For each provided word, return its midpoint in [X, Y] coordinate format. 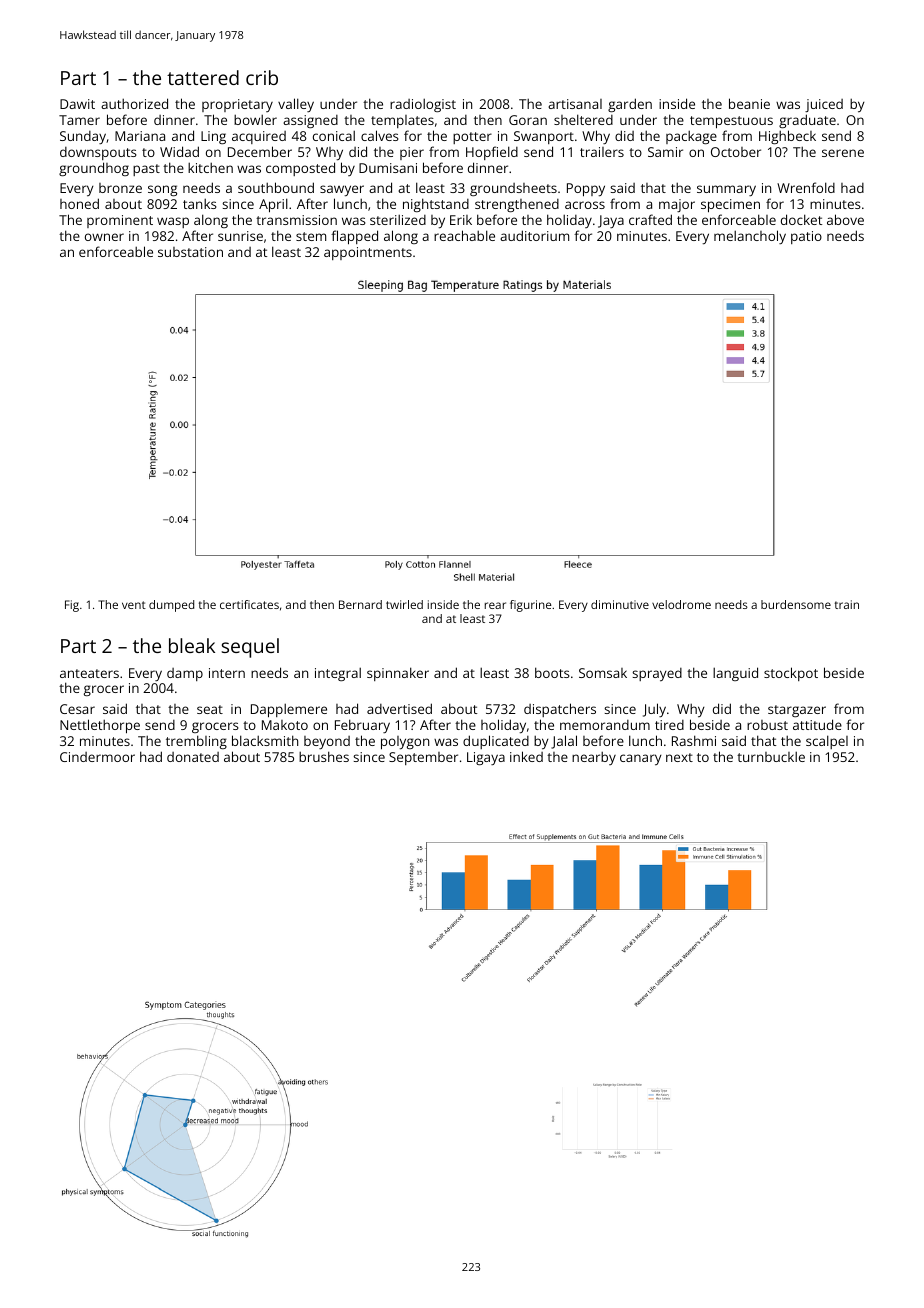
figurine [531, 606]
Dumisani [388, 168]
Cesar [77, 709]
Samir [665, 152]
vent [134, 605]
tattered [203, 77]
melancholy [750, 237]
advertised [399, 708]
